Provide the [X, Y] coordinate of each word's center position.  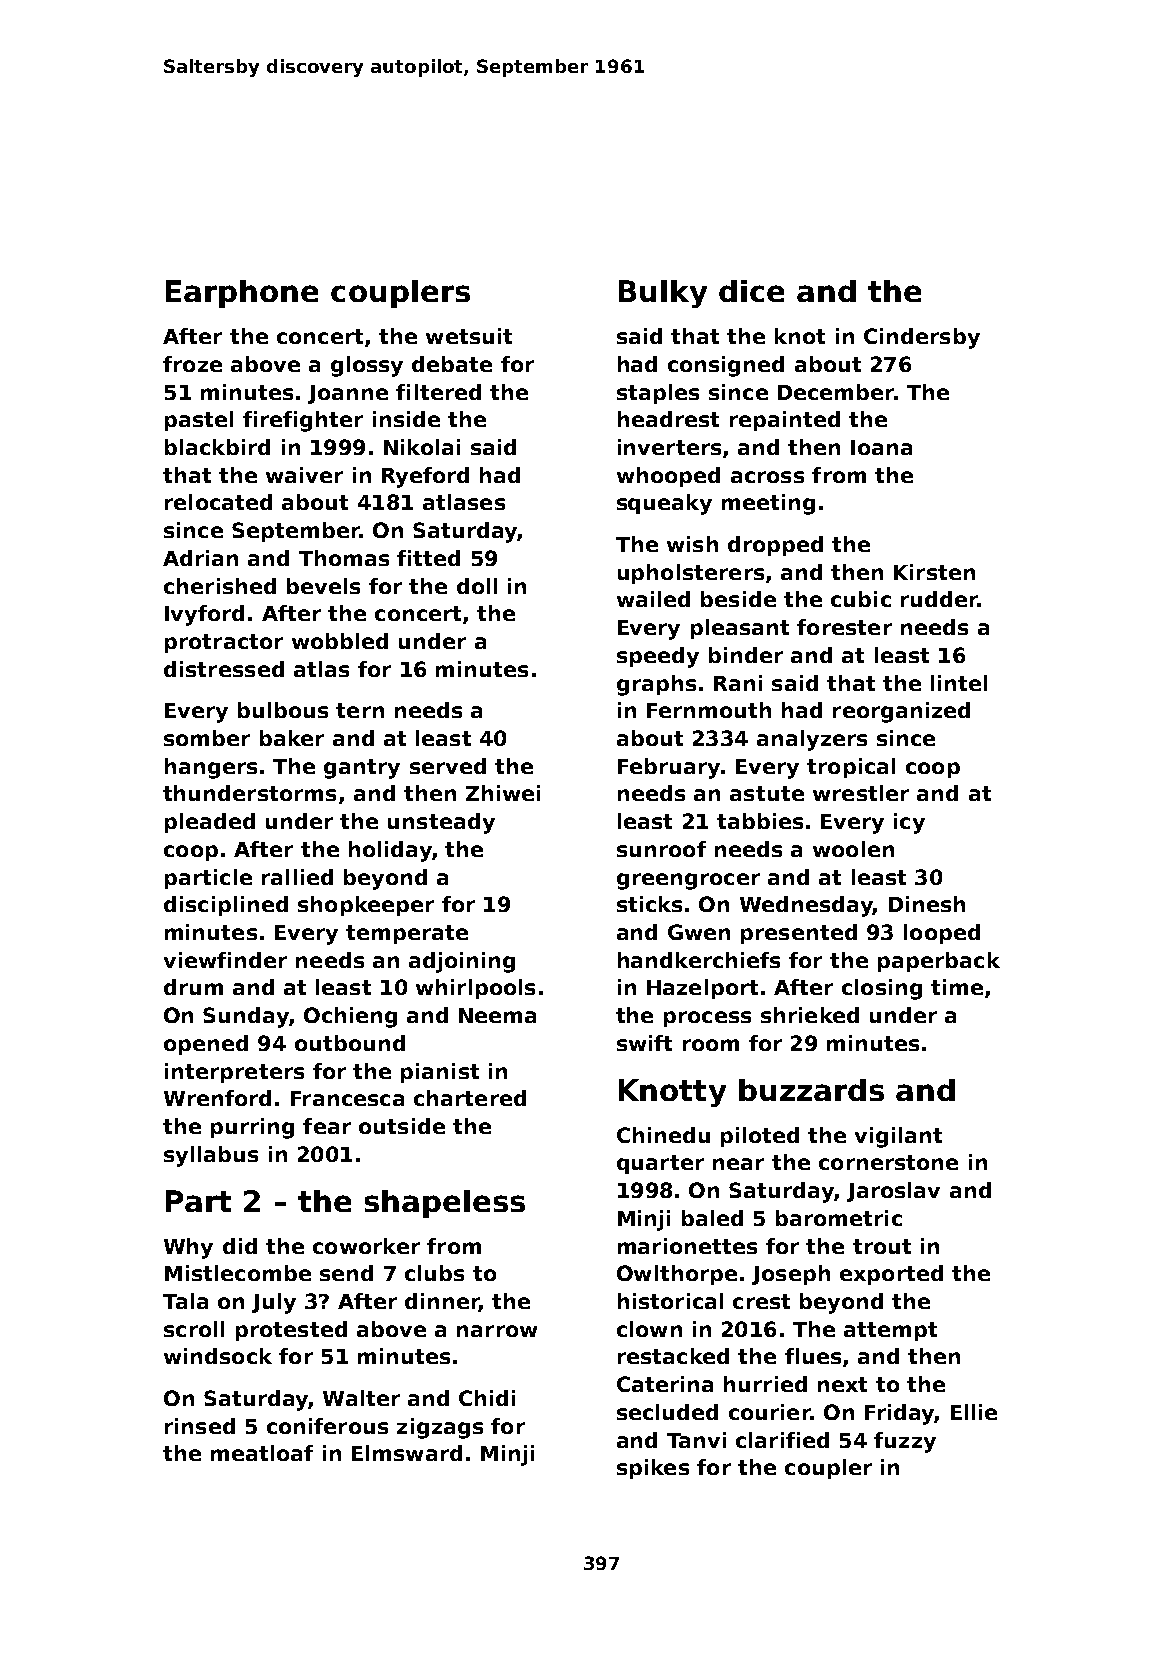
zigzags [440, 1428]
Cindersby [922, 338]
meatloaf [262, 1453]
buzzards [811, 1090]
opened [206, 1045]
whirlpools [475, 989]
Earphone [242, 294]
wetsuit [469, 336]
